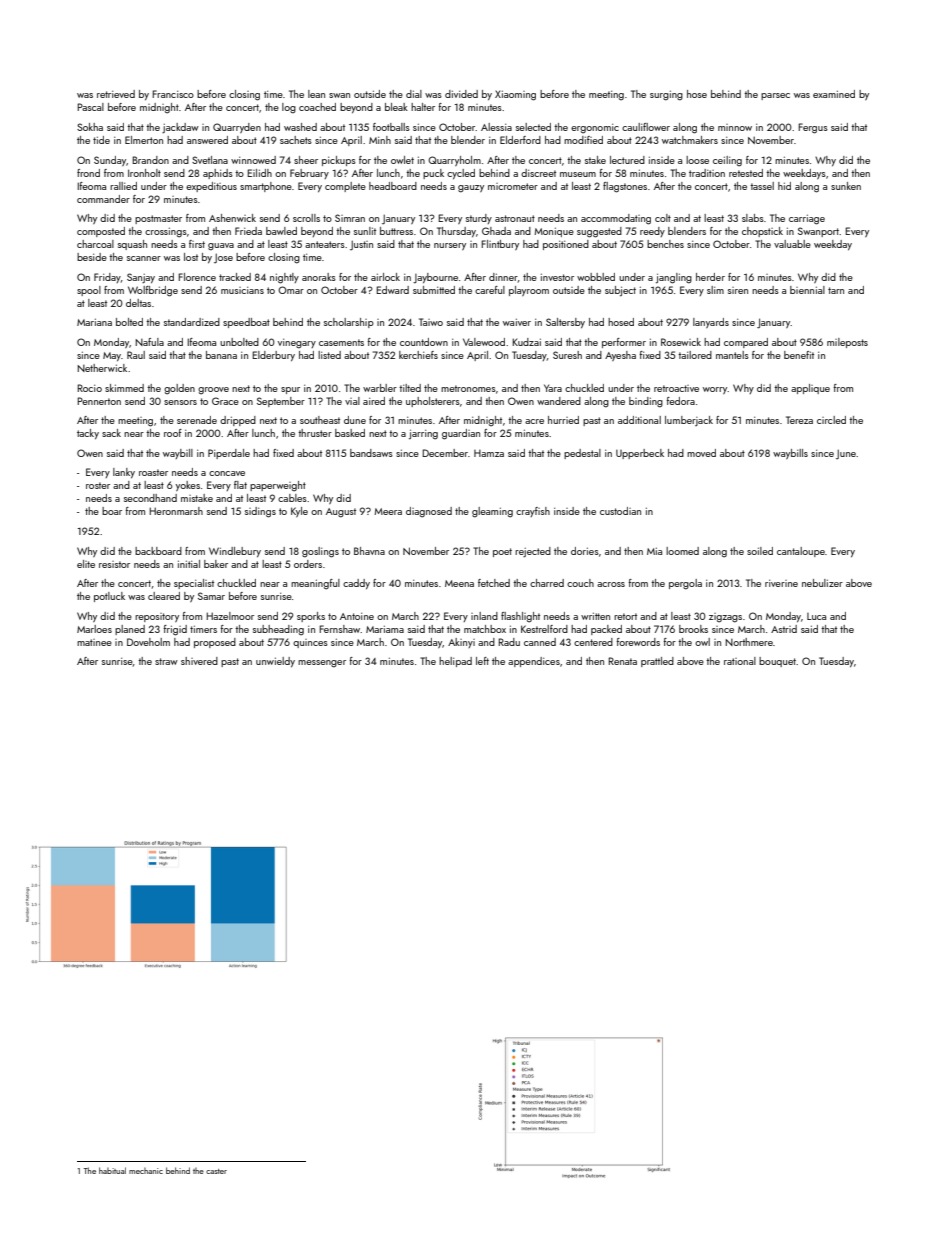 Image resolution: width=952 pixels, height=1233 pixels. I want to click on Renata, so click(622, 661).
